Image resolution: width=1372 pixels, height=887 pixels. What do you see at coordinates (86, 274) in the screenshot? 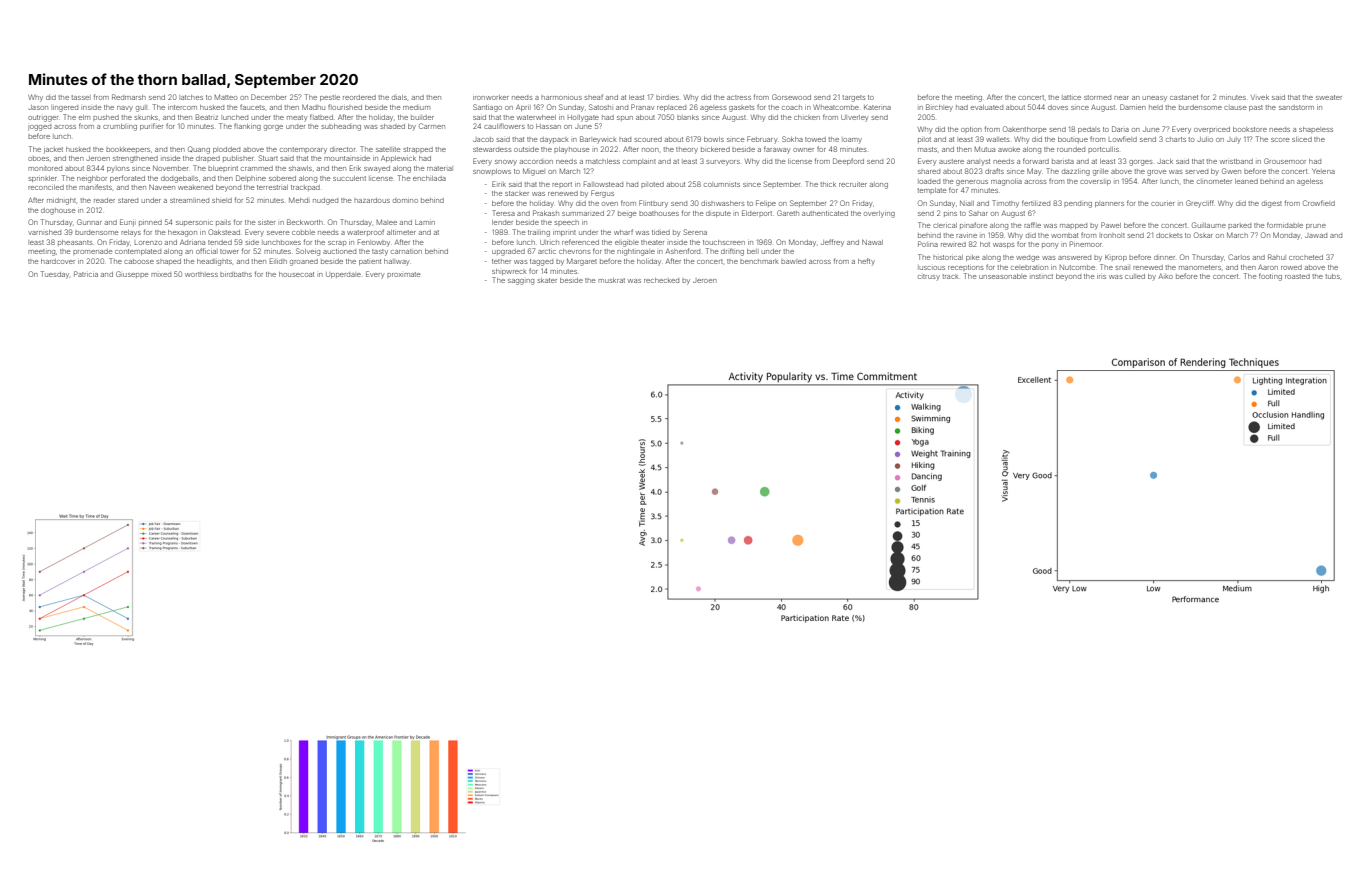
I see `Patricia` at bounding box center [86, 274].
